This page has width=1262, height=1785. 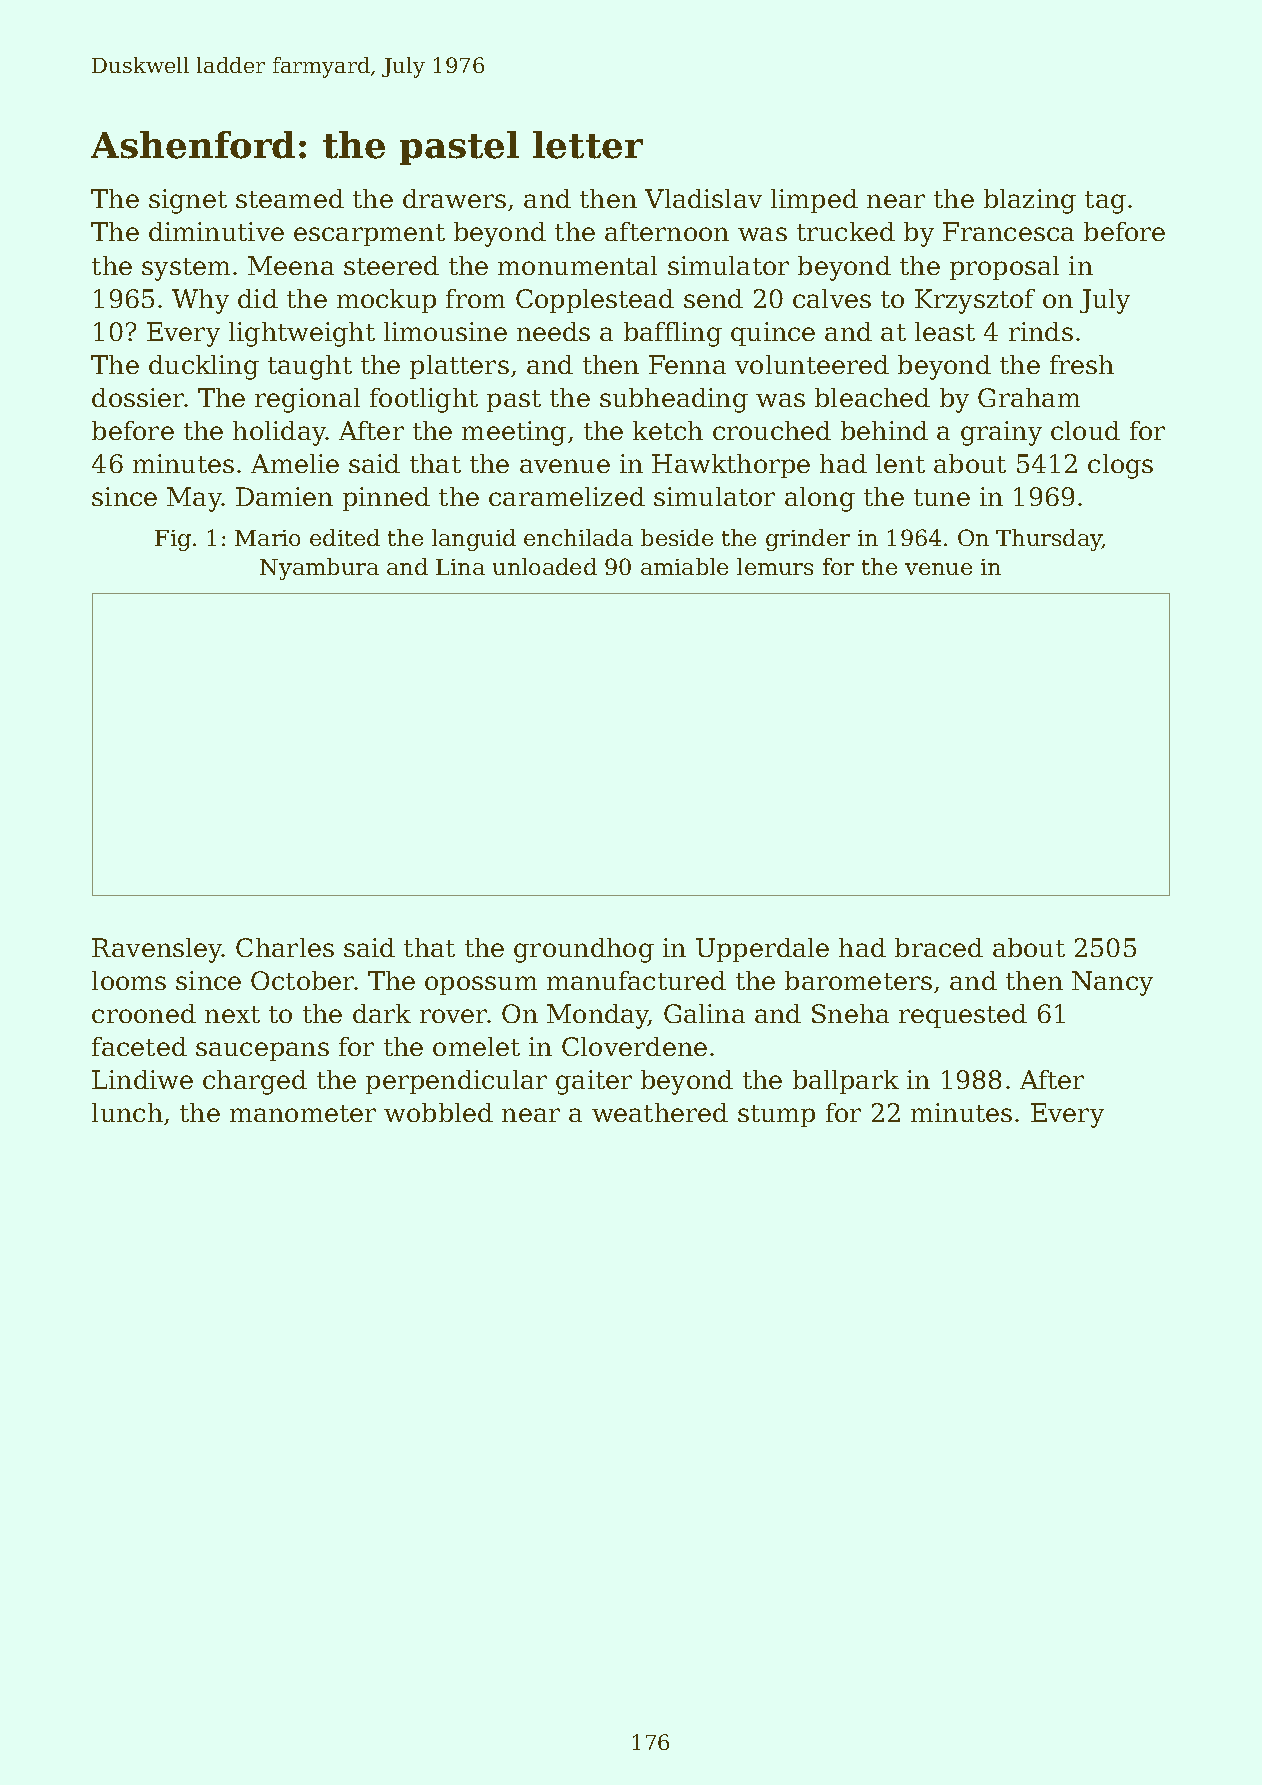 What do you see at coordinates (939, 947) in the page?
I see `braced` at bounding box center [939, 947].
